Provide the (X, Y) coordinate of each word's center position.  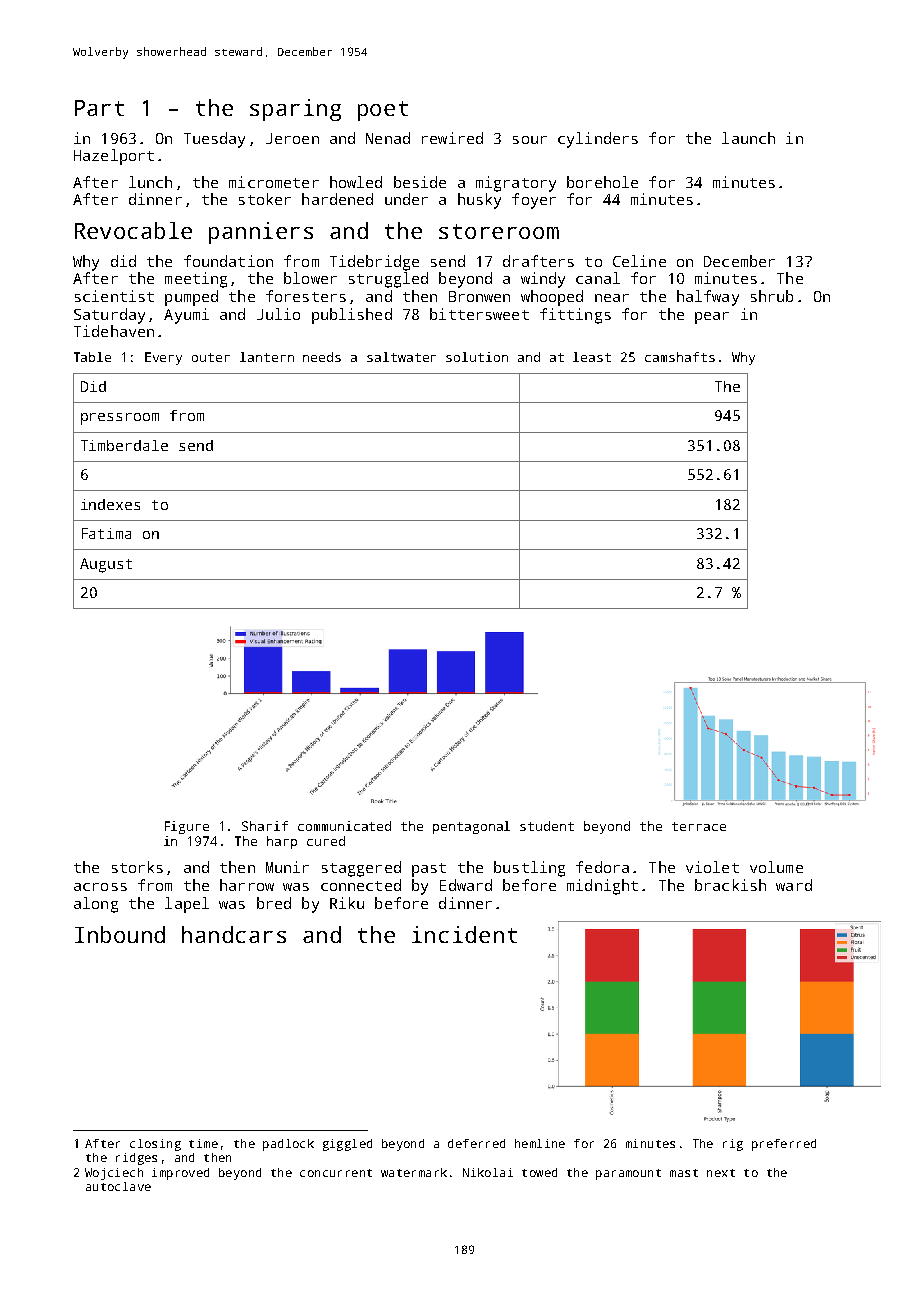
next (721, 1173)
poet (383, 111)
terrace (699, 826)
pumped (191, 298)
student (547, 826)
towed (539, 1172)
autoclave (118, 1186)
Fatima (106, 533)
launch (748, 138)
